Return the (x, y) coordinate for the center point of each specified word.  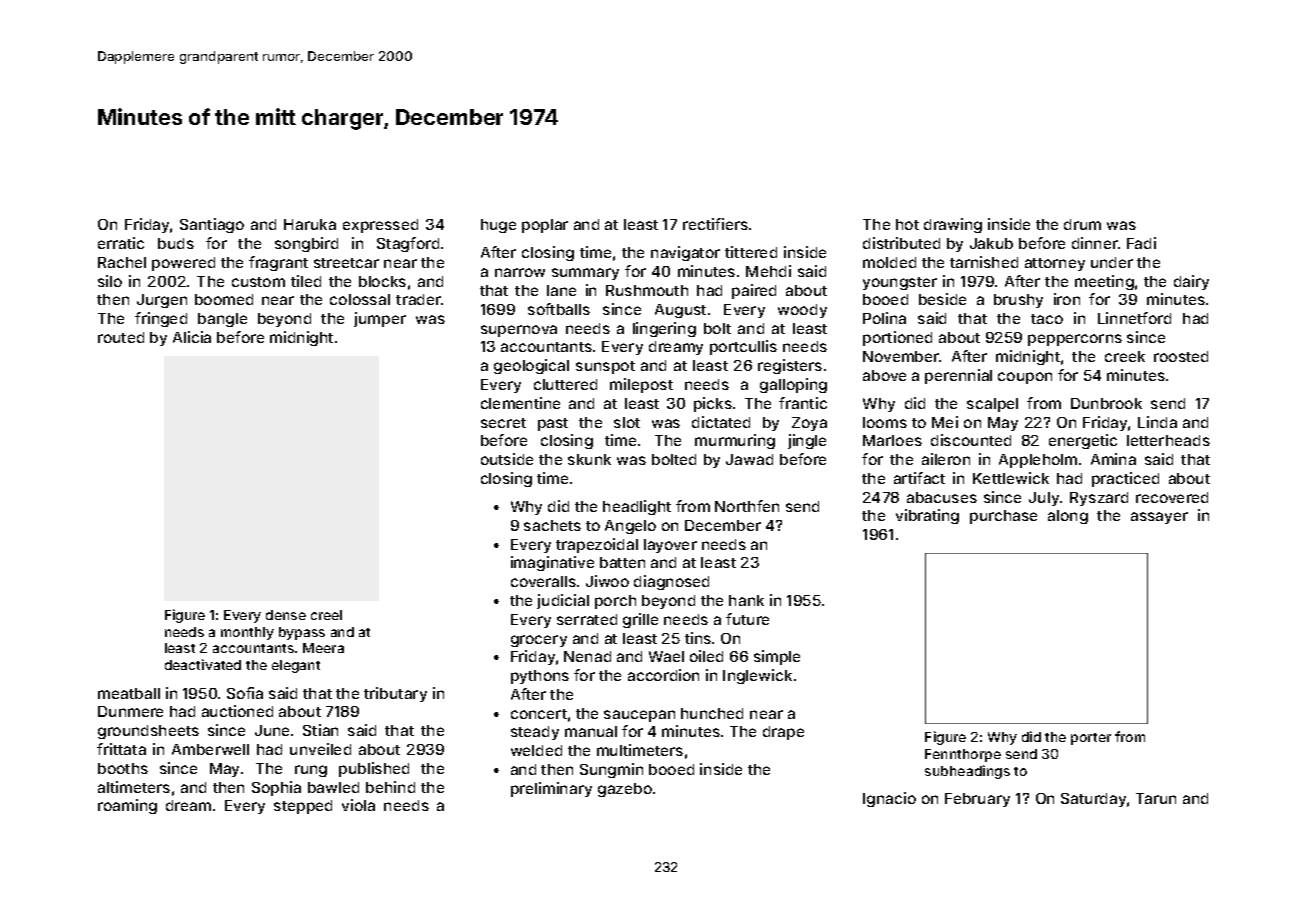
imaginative (552, 563)
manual (591, 731)
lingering (664, 329)
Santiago (212, 225)
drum (1082, 224)
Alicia (192, 337)
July (1044, 499)
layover (670, 546)
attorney (1055, 264)
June (272, 730)
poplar (545, 226)
